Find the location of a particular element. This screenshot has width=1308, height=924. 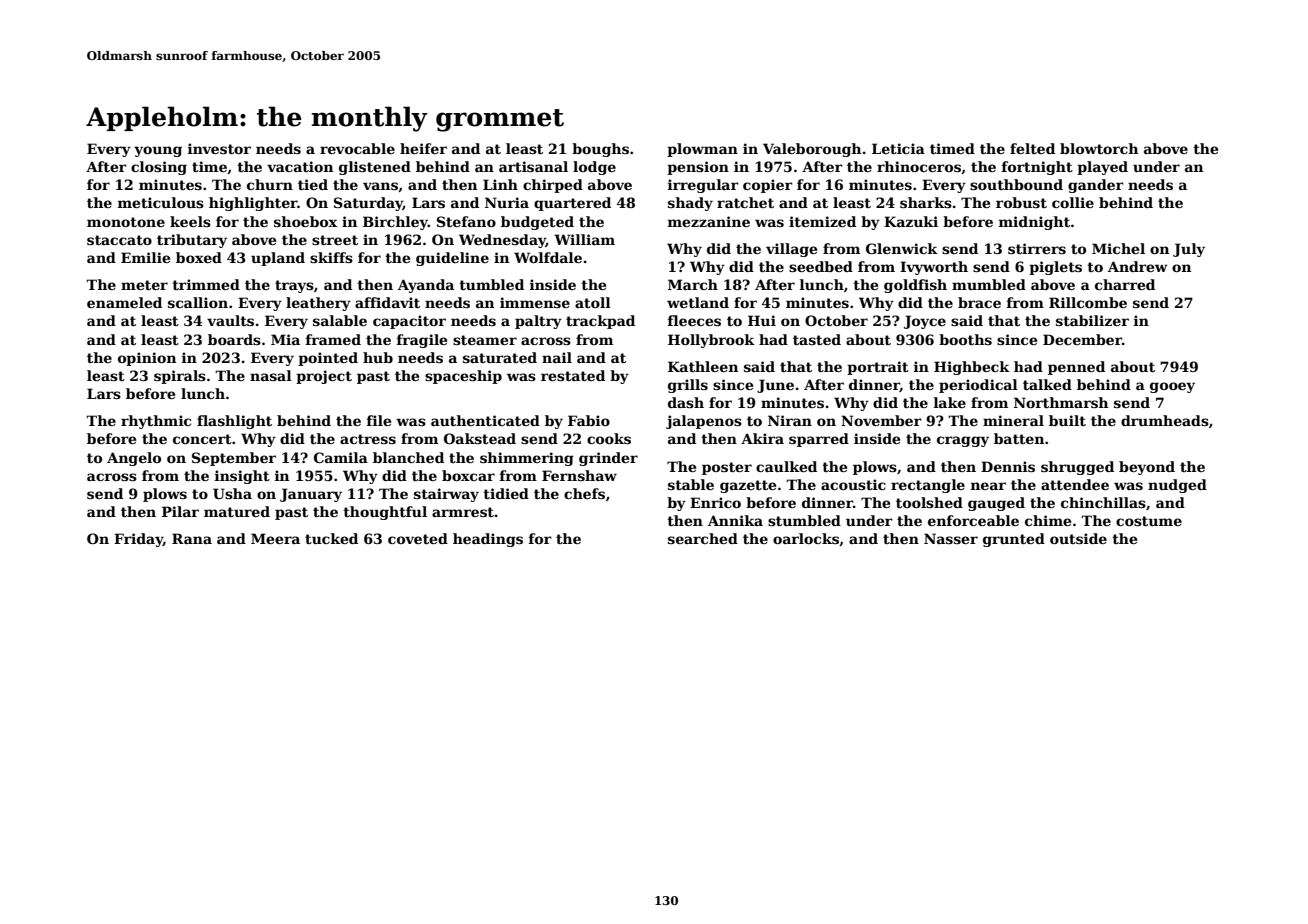

portrait is located at coordinates (878, 368).
